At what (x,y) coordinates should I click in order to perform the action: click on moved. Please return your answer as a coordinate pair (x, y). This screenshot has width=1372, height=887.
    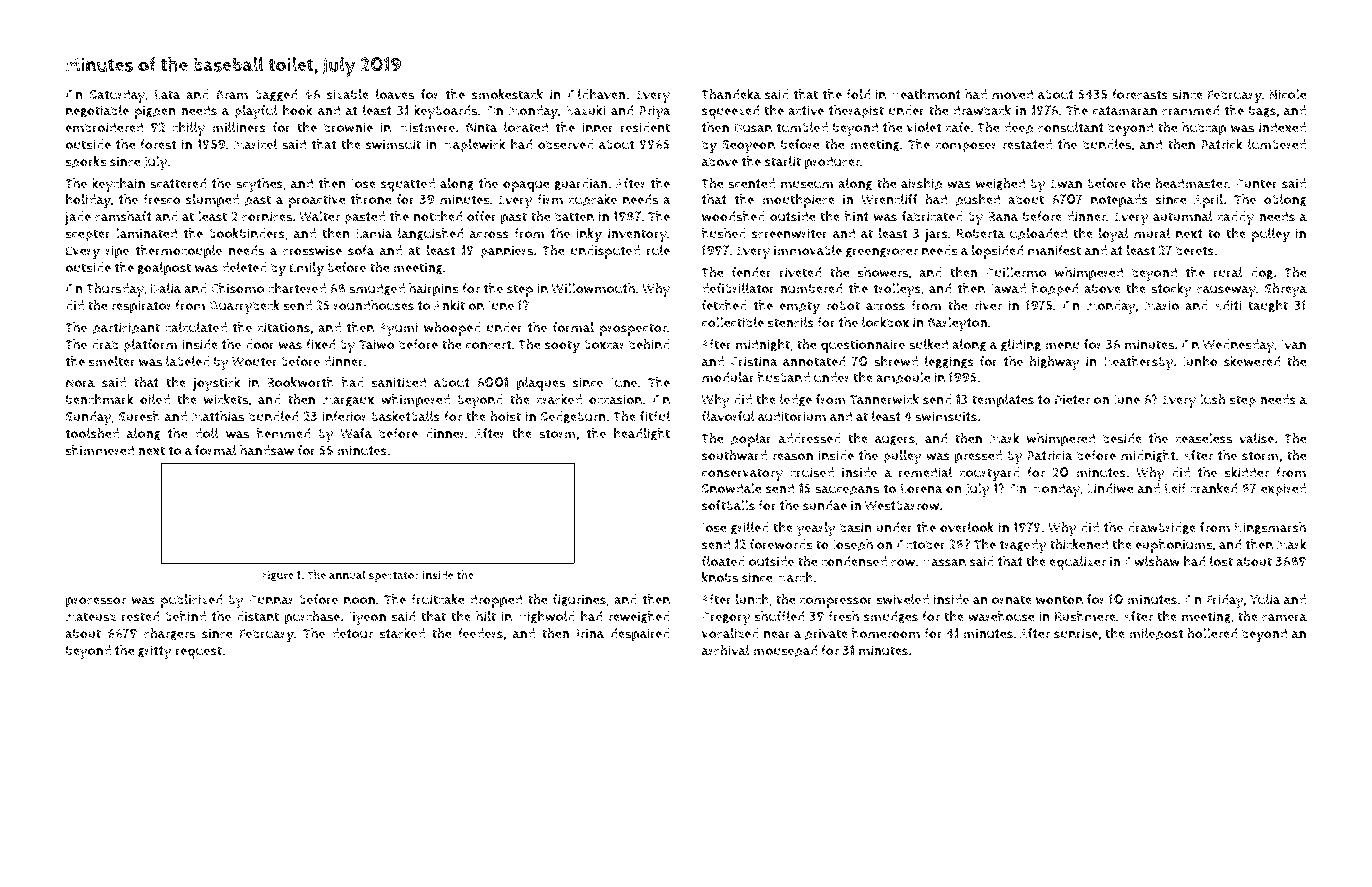
    Looking at the image, I should click on (1012, 94).
